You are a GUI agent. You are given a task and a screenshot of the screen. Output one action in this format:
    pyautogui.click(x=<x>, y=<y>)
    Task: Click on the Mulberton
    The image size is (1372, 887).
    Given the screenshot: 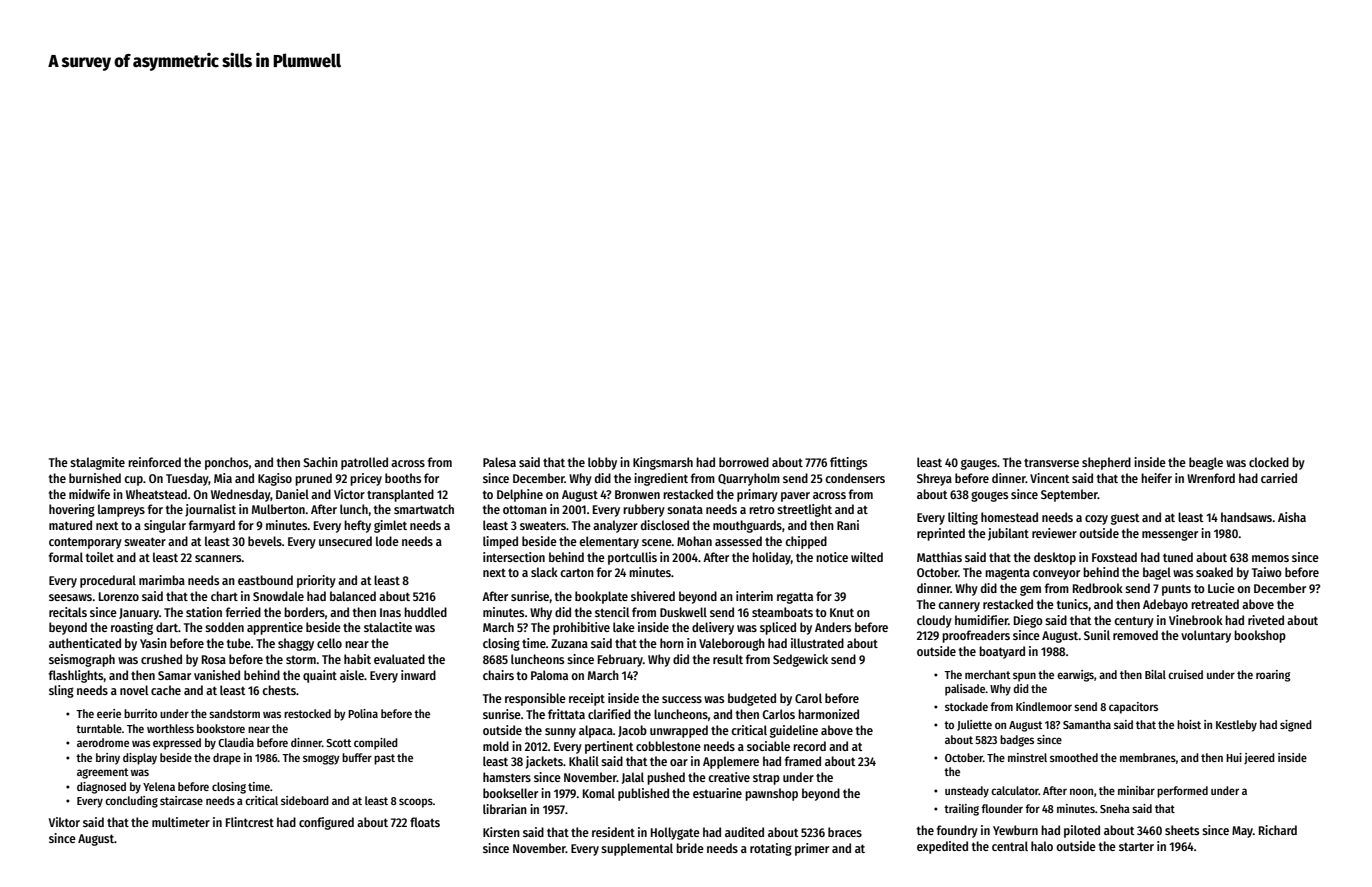 What is the action you would take?
    pyautogui.click(x=278, y=509)
